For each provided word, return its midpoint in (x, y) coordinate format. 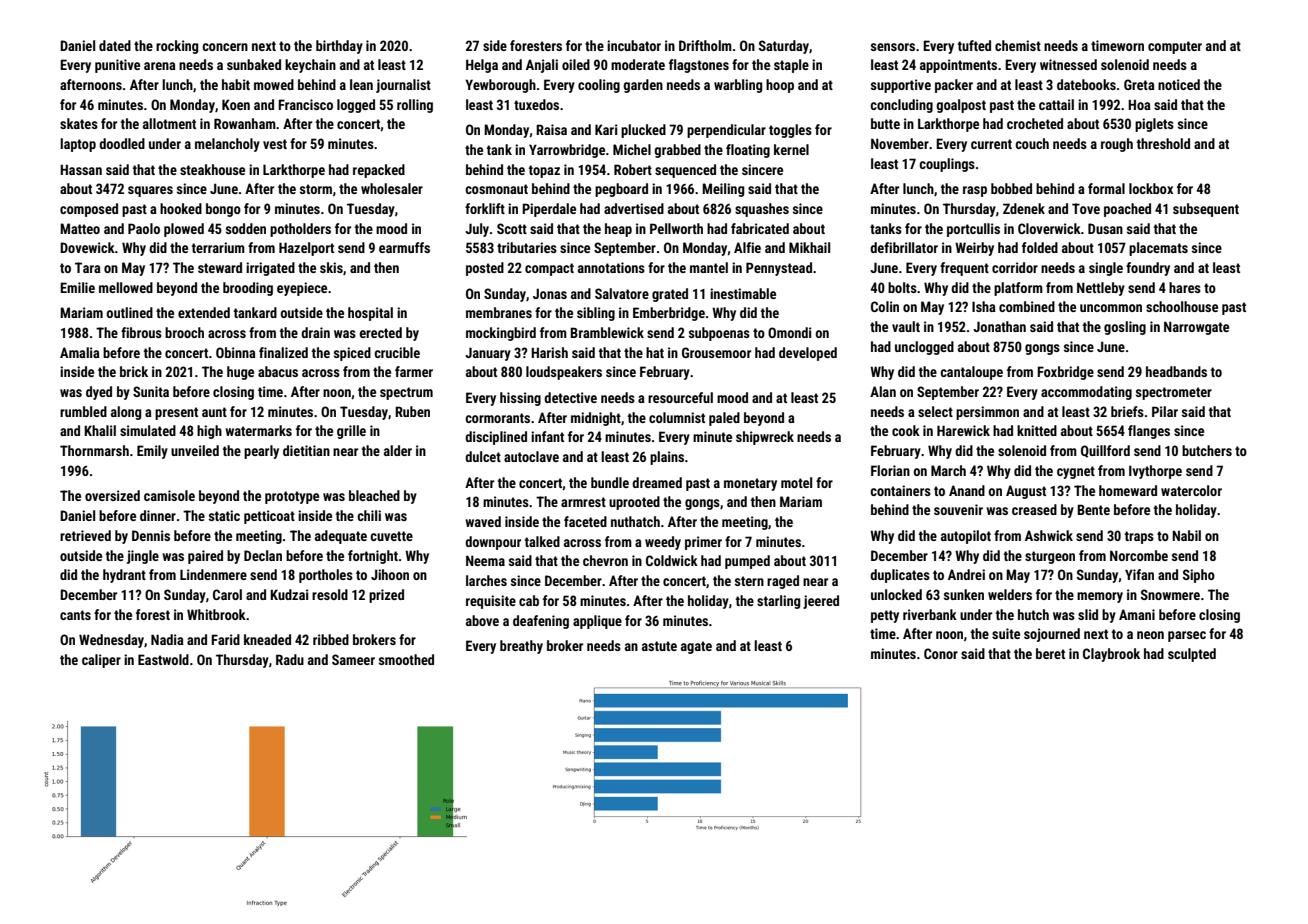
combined (1027, 306)
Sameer (353, 659)
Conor (941, 653)
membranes (499, 312)
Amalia (80, 352)
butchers (1207, 450)
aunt (214, 412)
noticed (1179, 84)
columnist (677, 417)
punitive (117, 66)
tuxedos (536, 104)
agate (696, 647)
